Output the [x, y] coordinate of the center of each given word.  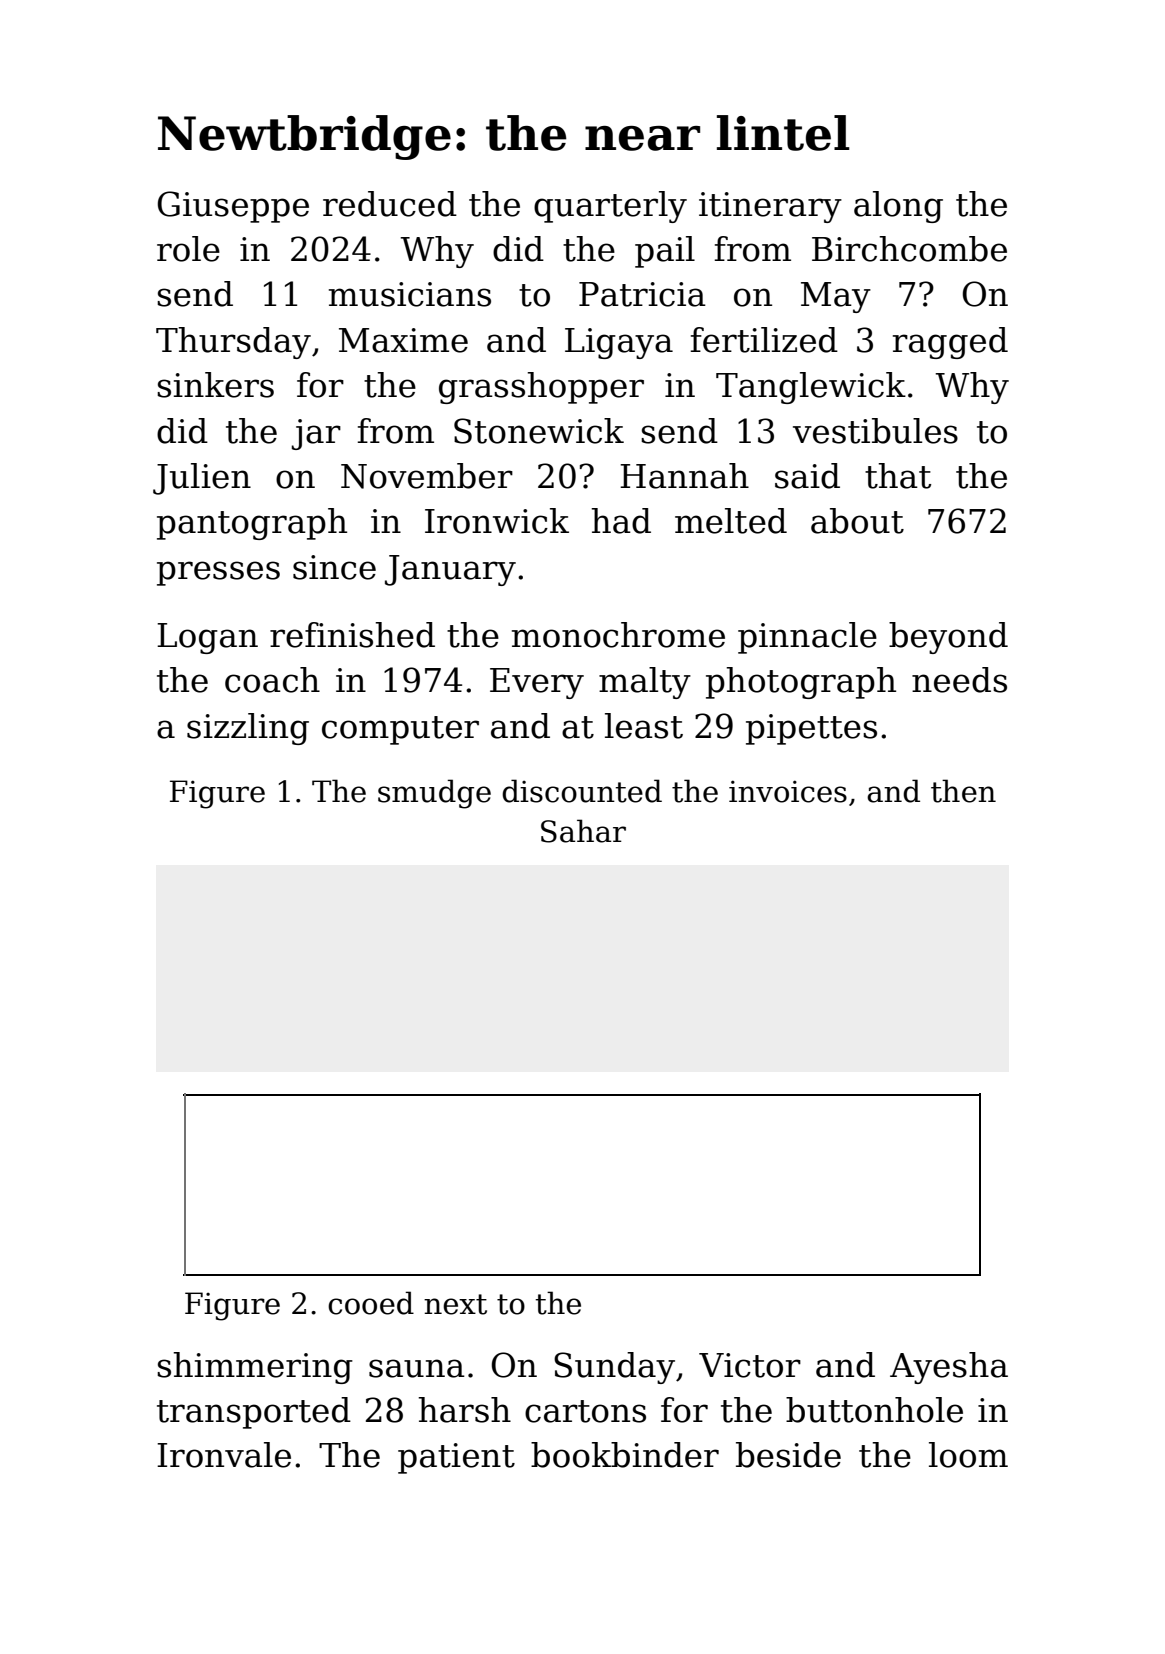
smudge [434, 794]
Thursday [233, 343]
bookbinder [625, 1455]
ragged [950, 343]
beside [788, 1455]
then [963, 791]
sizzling [248, 729]
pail [665, 252]
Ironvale [224, 1455]
